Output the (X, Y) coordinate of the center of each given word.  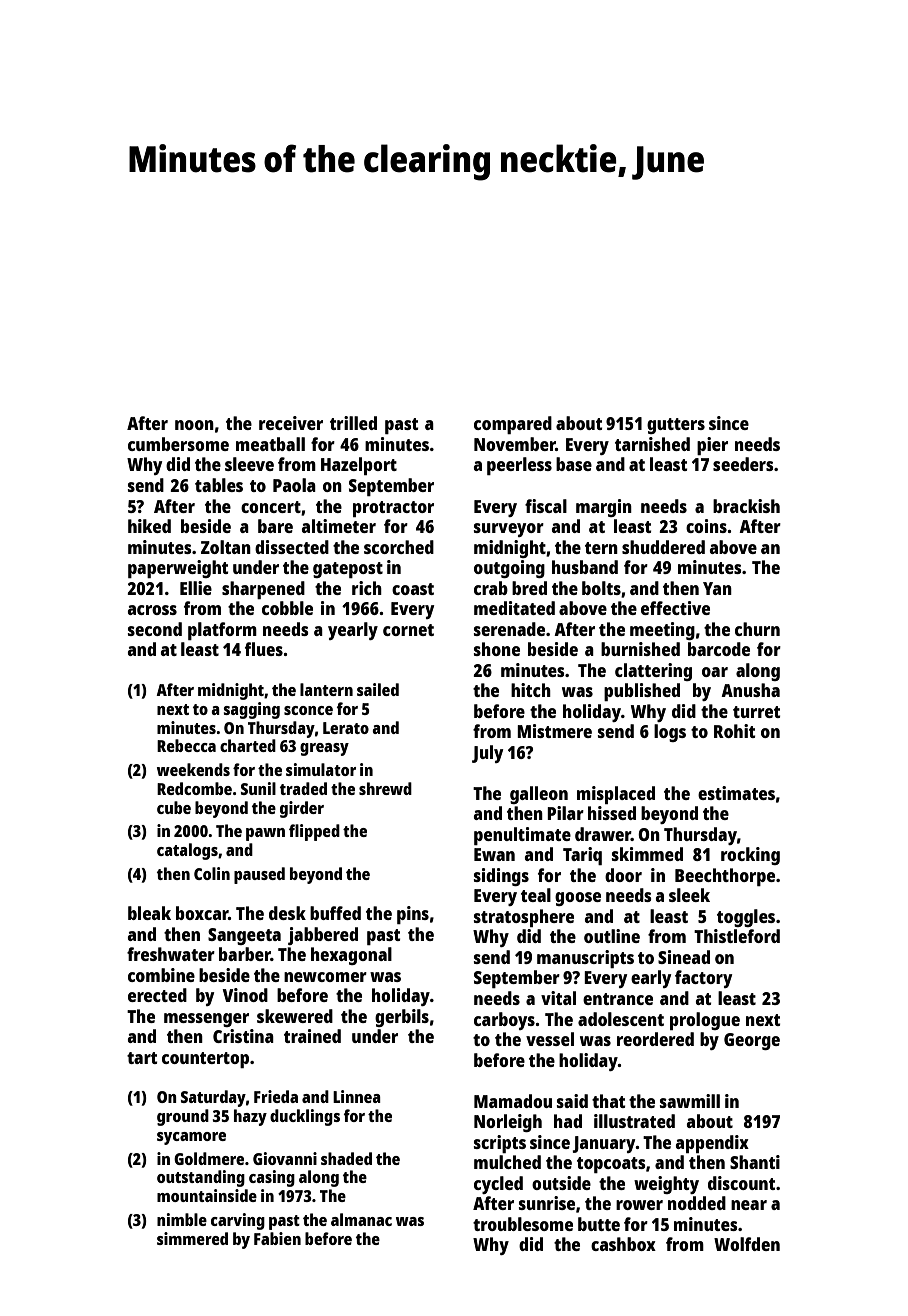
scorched (399, 547)
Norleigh (508, 1123)
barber (245, 954)
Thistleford (737, 936)
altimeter (339, 526)
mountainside (207, 1195)
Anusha (750, 690)
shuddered (663, 547)
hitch (531, 690)
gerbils (402, 1018)
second (155, 629)
